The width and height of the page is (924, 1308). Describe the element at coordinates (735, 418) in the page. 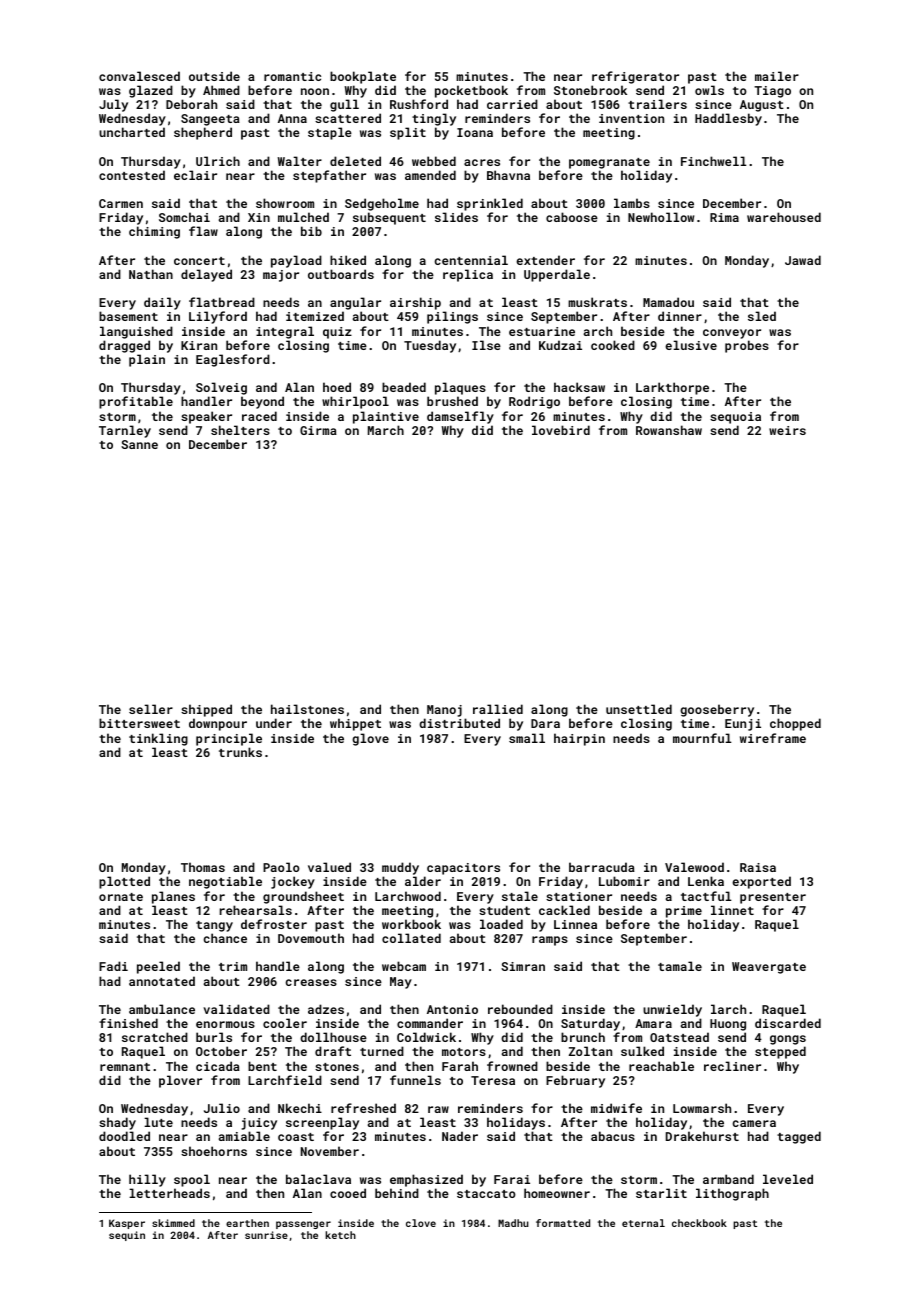

I see `sequoia` at that location.
